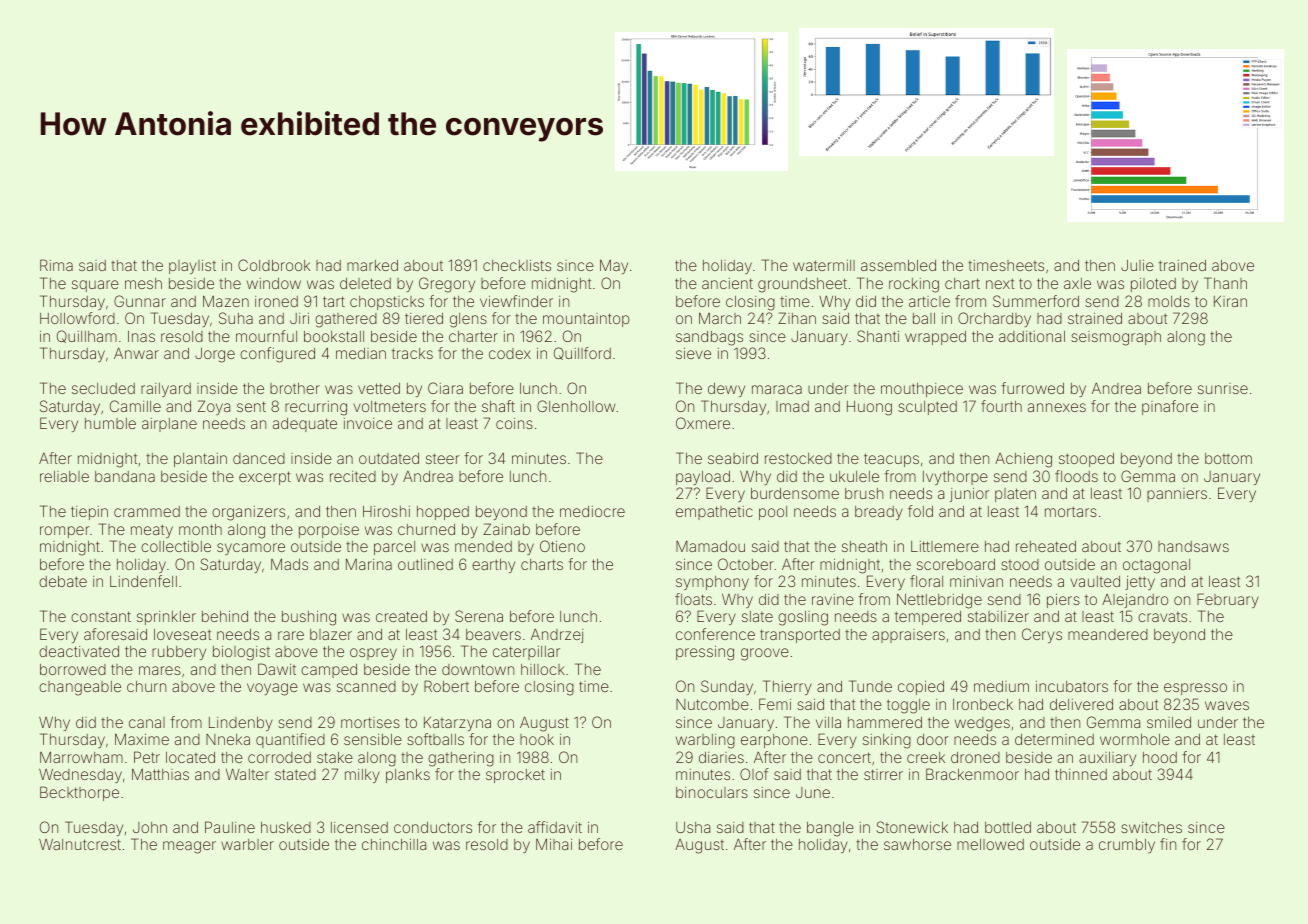 The width and height of the screenshot is (1308, 924). Describe the element at coordinates (1107, 759) in the screenshot. I see `auxiliary` at that location.
